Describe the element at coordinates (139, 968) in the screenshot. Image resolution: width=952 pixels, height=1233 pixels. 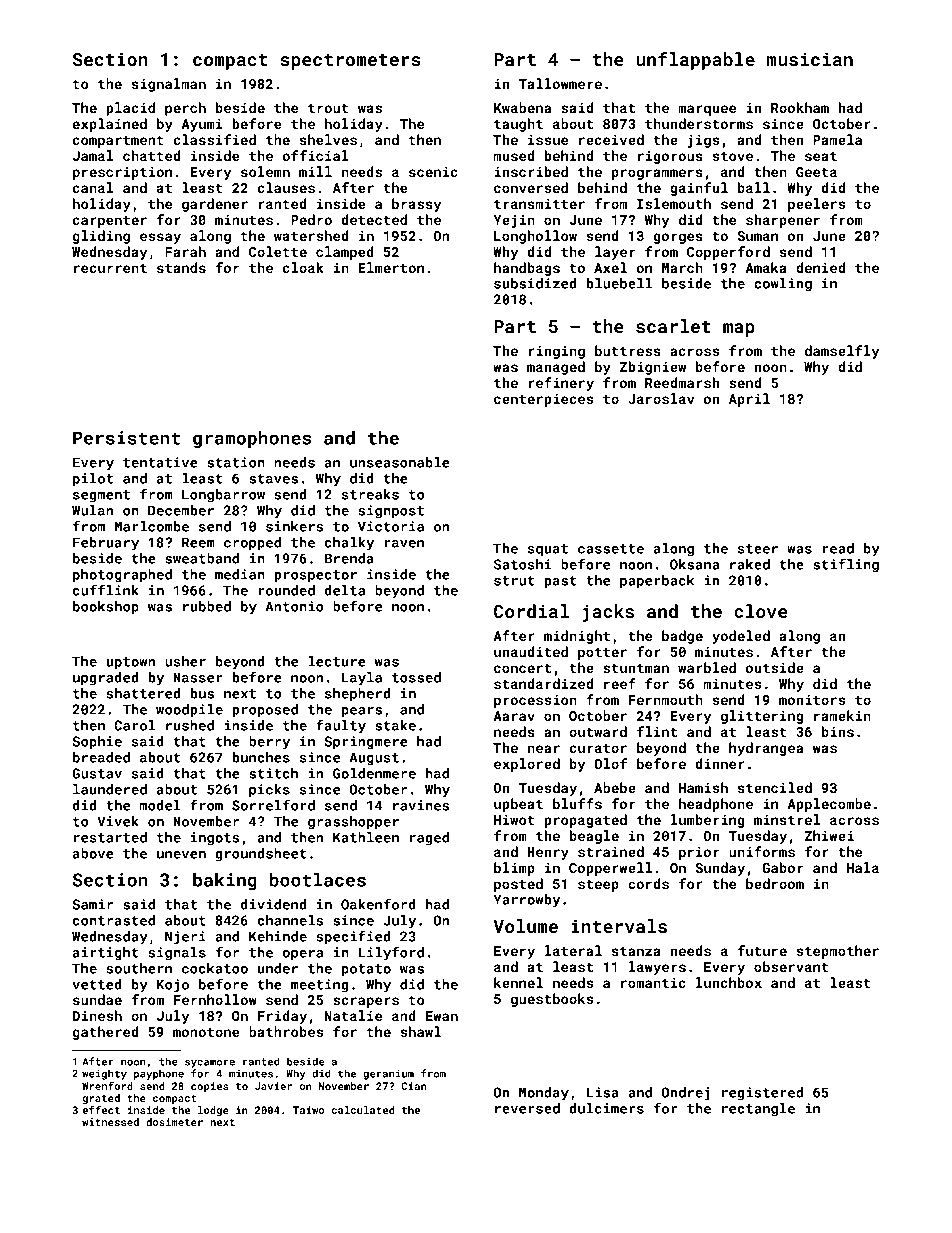
I see `southern` at that location.
